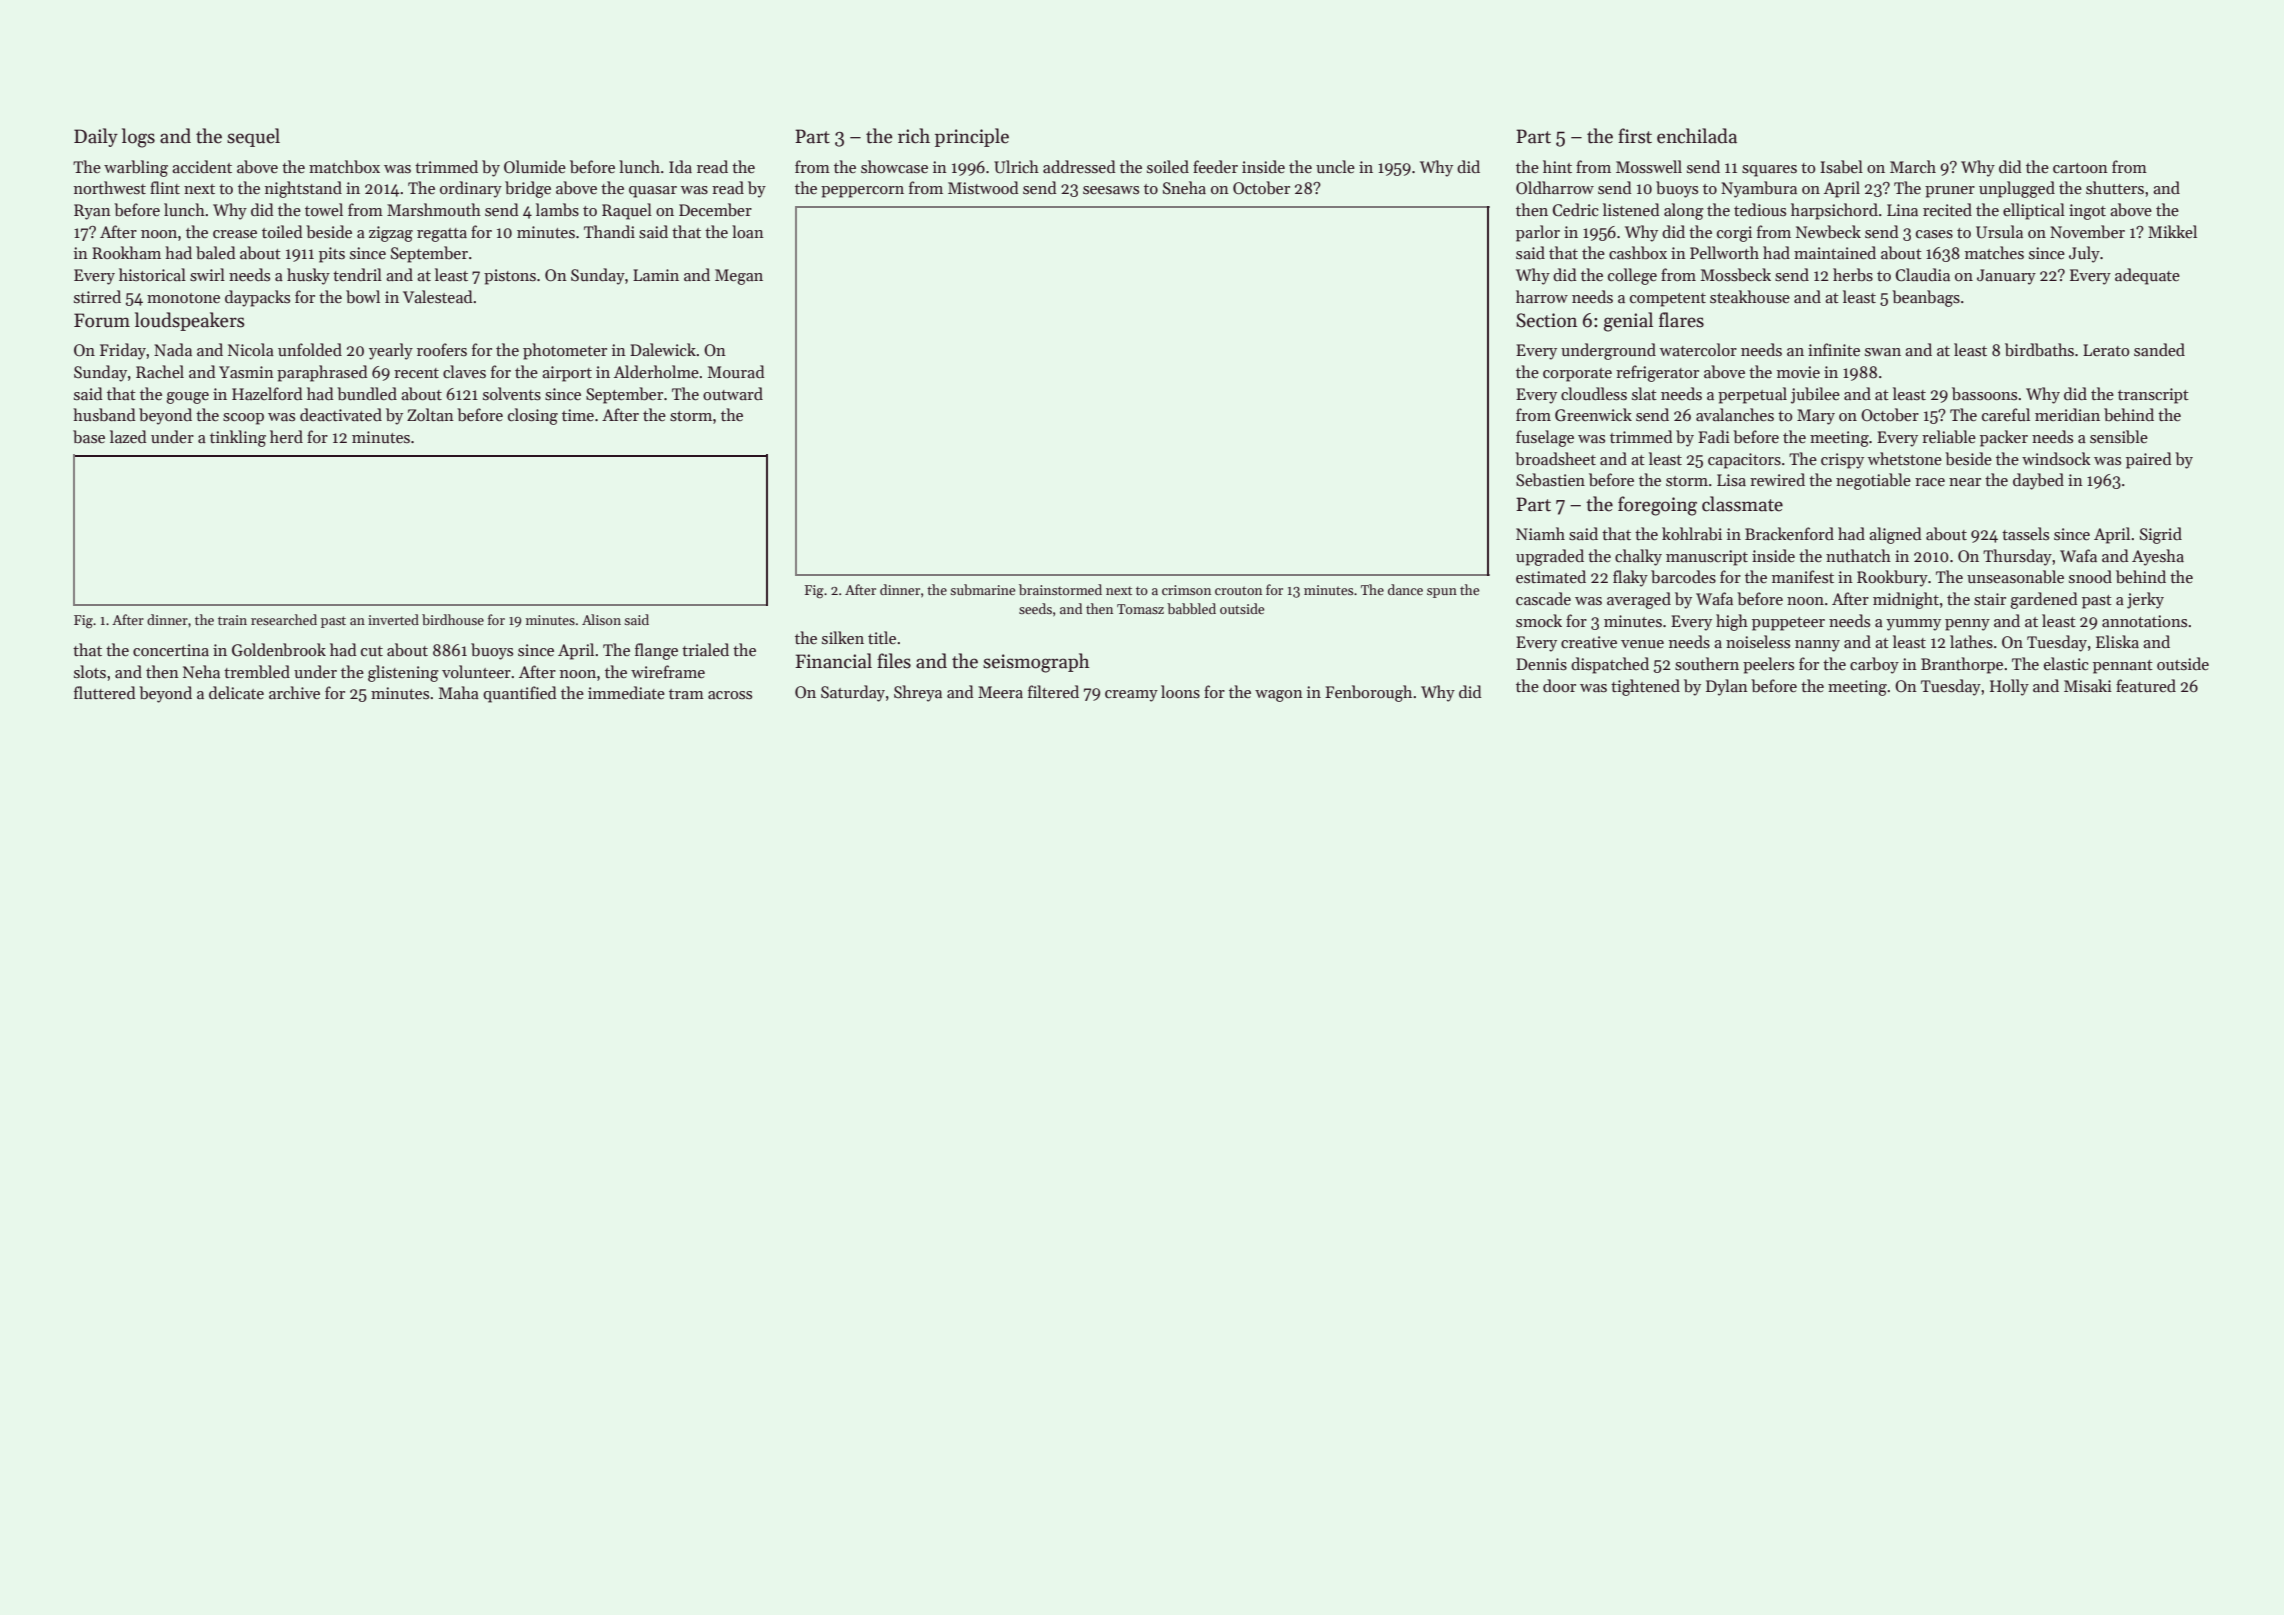 Image resolution: width=2284 pixels, height=1615 pixels. What do you see at coordinates (748, 231) in the page?
I see `loan` at bounding box center [748, 231].
